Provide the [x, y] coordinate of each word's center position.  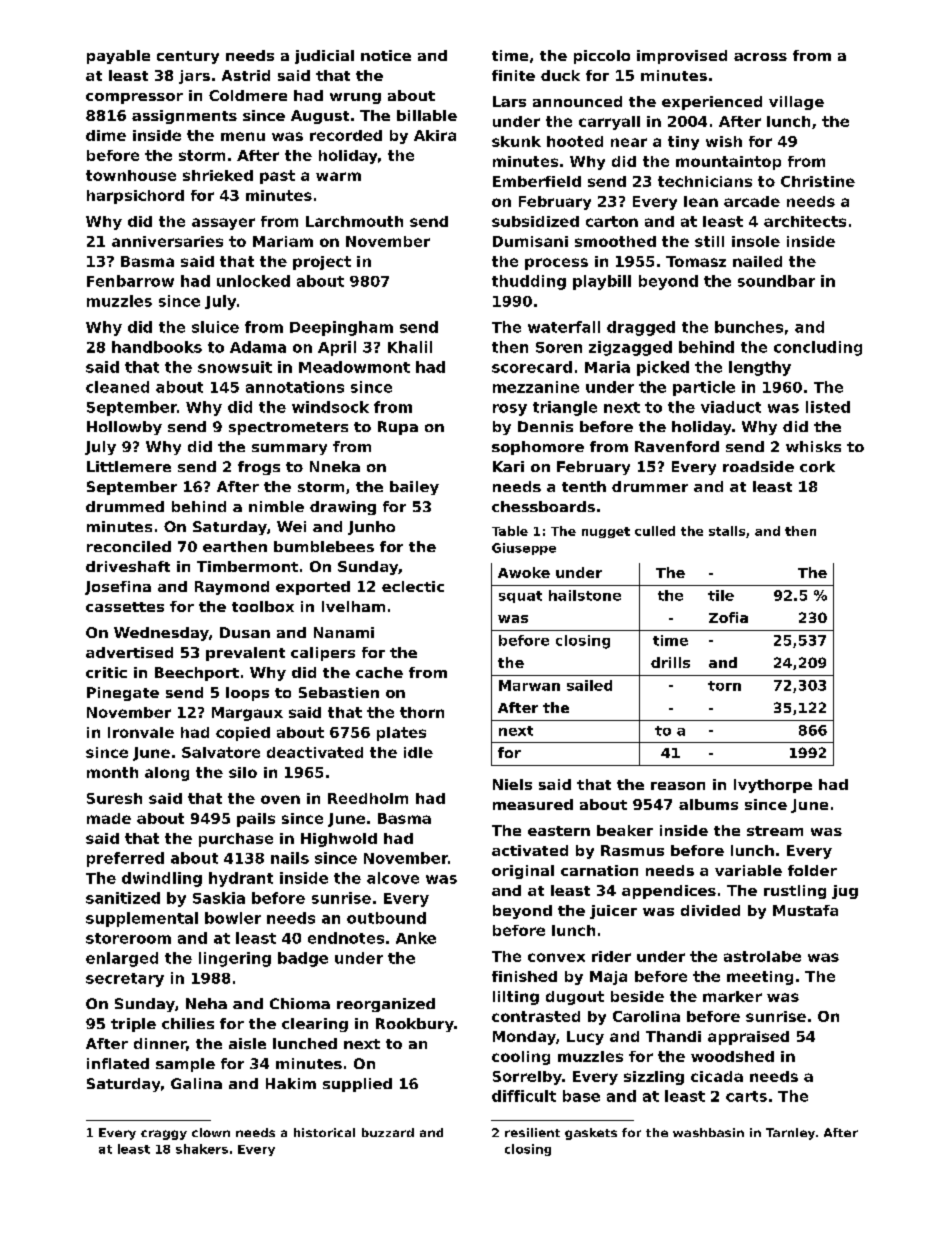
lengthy [760, 368]
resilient [532, 1132]
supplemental [142, 919]
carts [746, 1096]
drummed [125, 506]
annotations [295, 387]
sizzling [654, 1078]
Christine [818, 181]
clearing [315, 1025]
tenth [584, 486]
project [322, 263]
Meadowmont [354, 367]
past [277, 177]
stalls [727, 531]
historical [324, 1132]
